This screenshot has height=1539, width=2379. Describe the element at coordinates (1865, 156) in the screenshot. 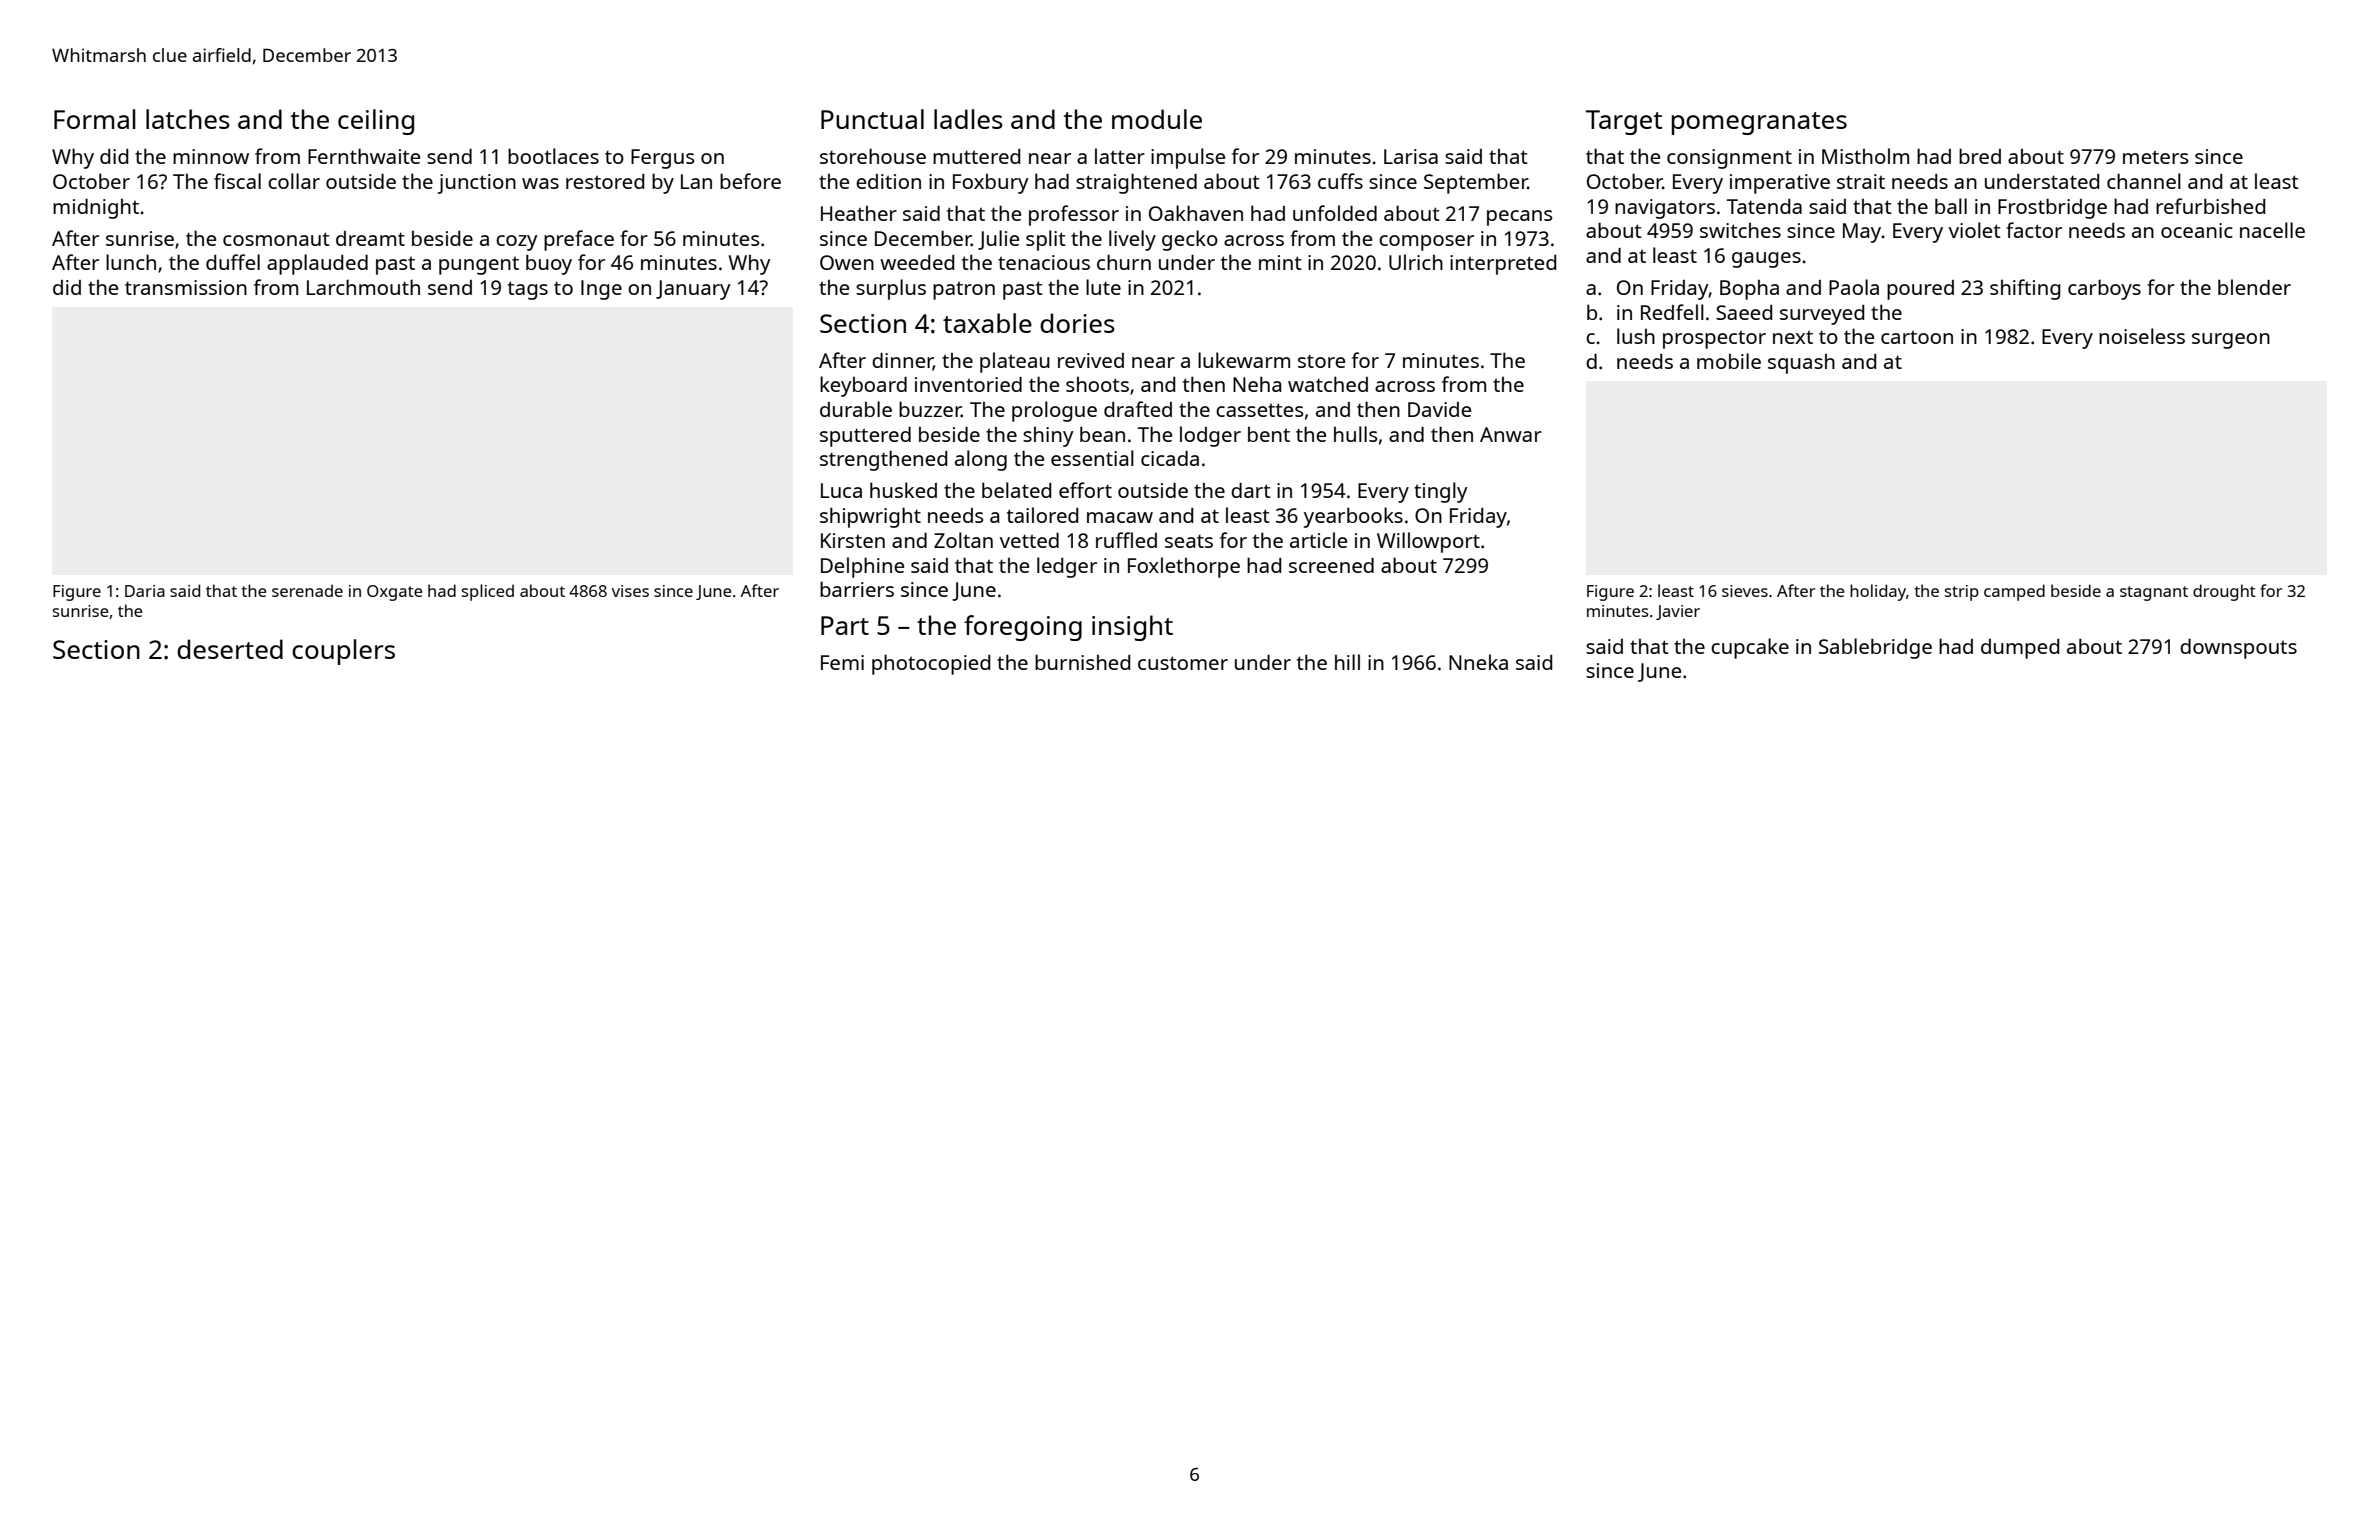

I see `Mistholm` at that location.
